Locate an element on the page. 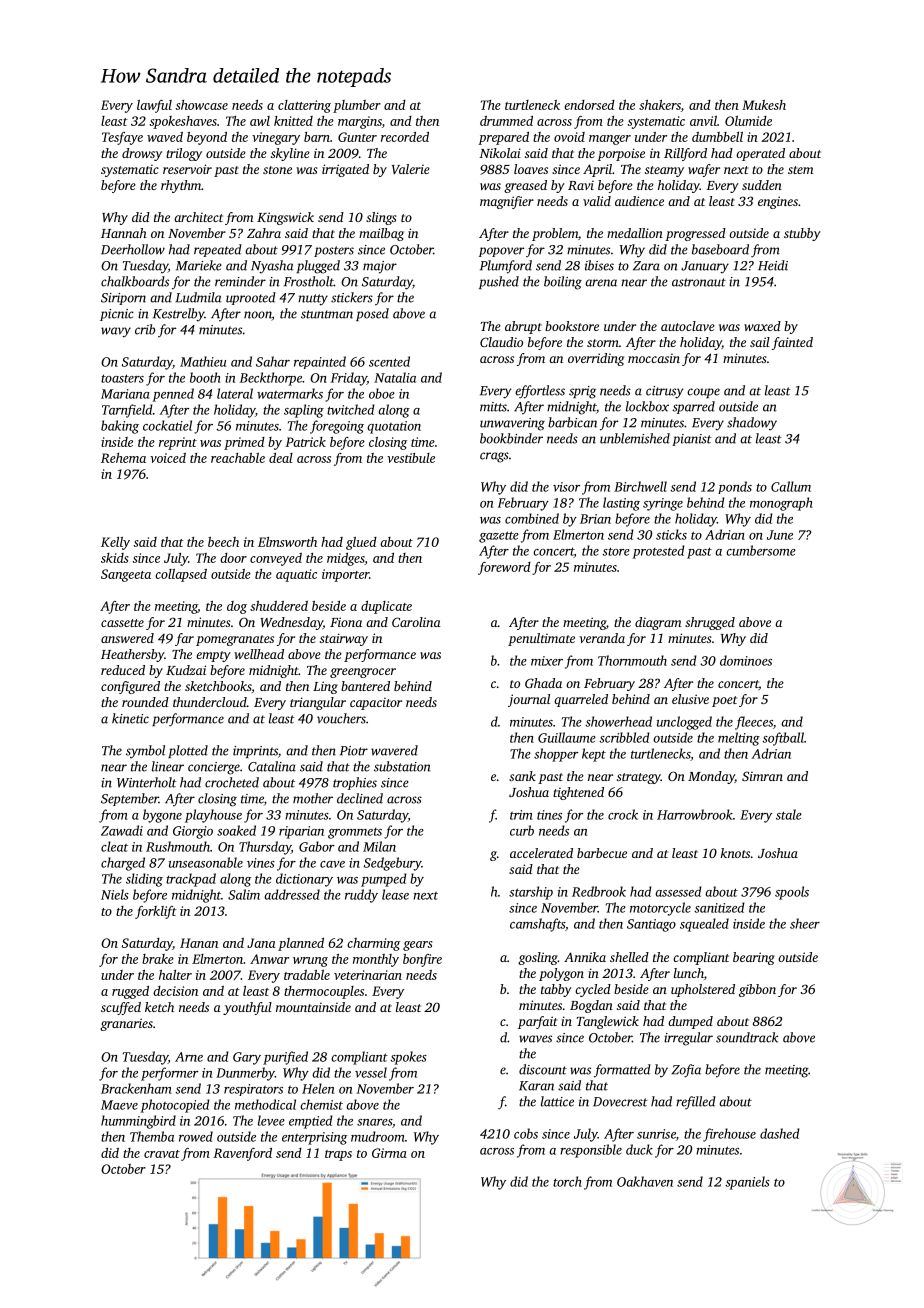  Ravenford is located at coordinates (242, 1154).
